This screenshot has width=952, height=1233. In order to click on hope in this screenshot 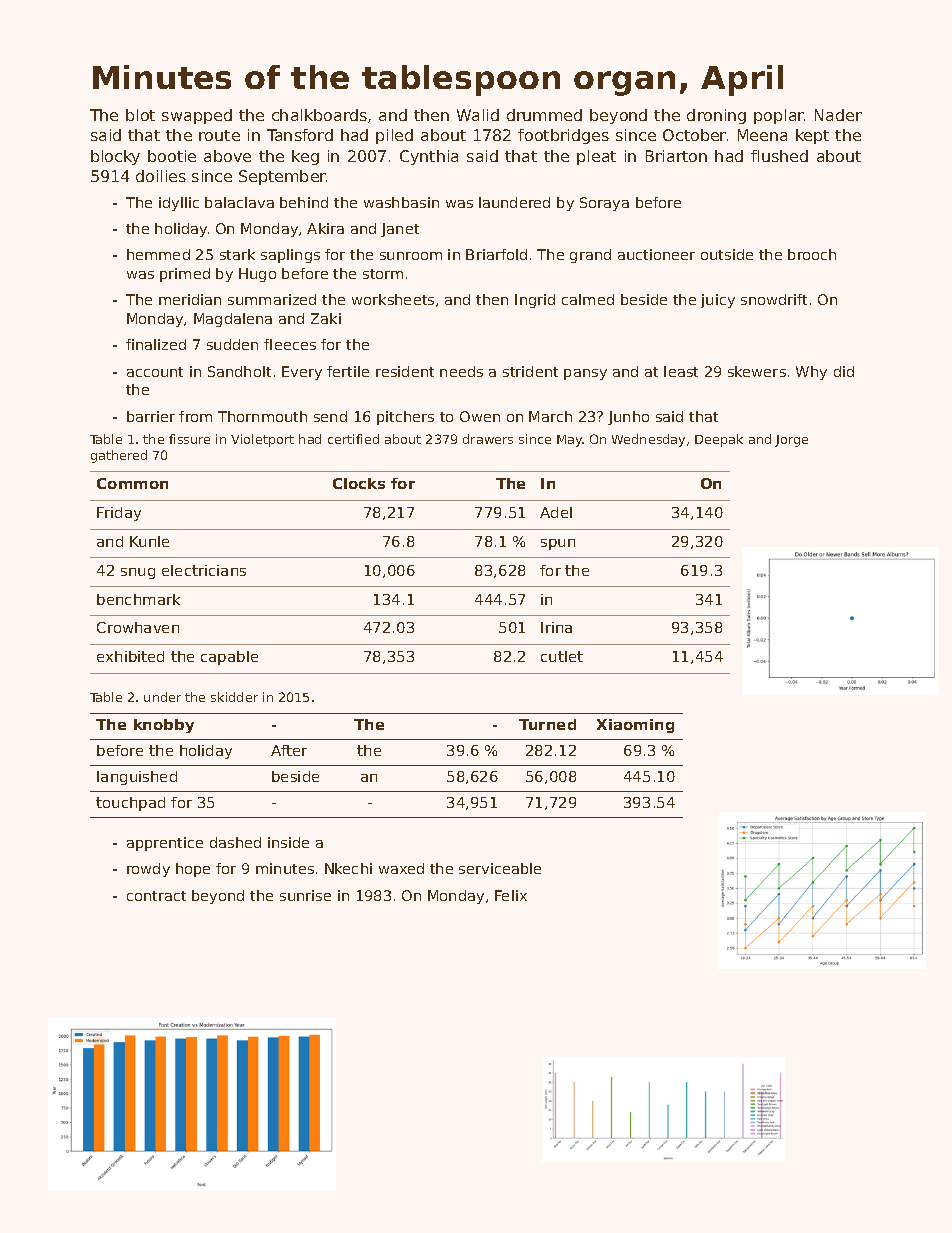, I will do `click(193, 870)`.
